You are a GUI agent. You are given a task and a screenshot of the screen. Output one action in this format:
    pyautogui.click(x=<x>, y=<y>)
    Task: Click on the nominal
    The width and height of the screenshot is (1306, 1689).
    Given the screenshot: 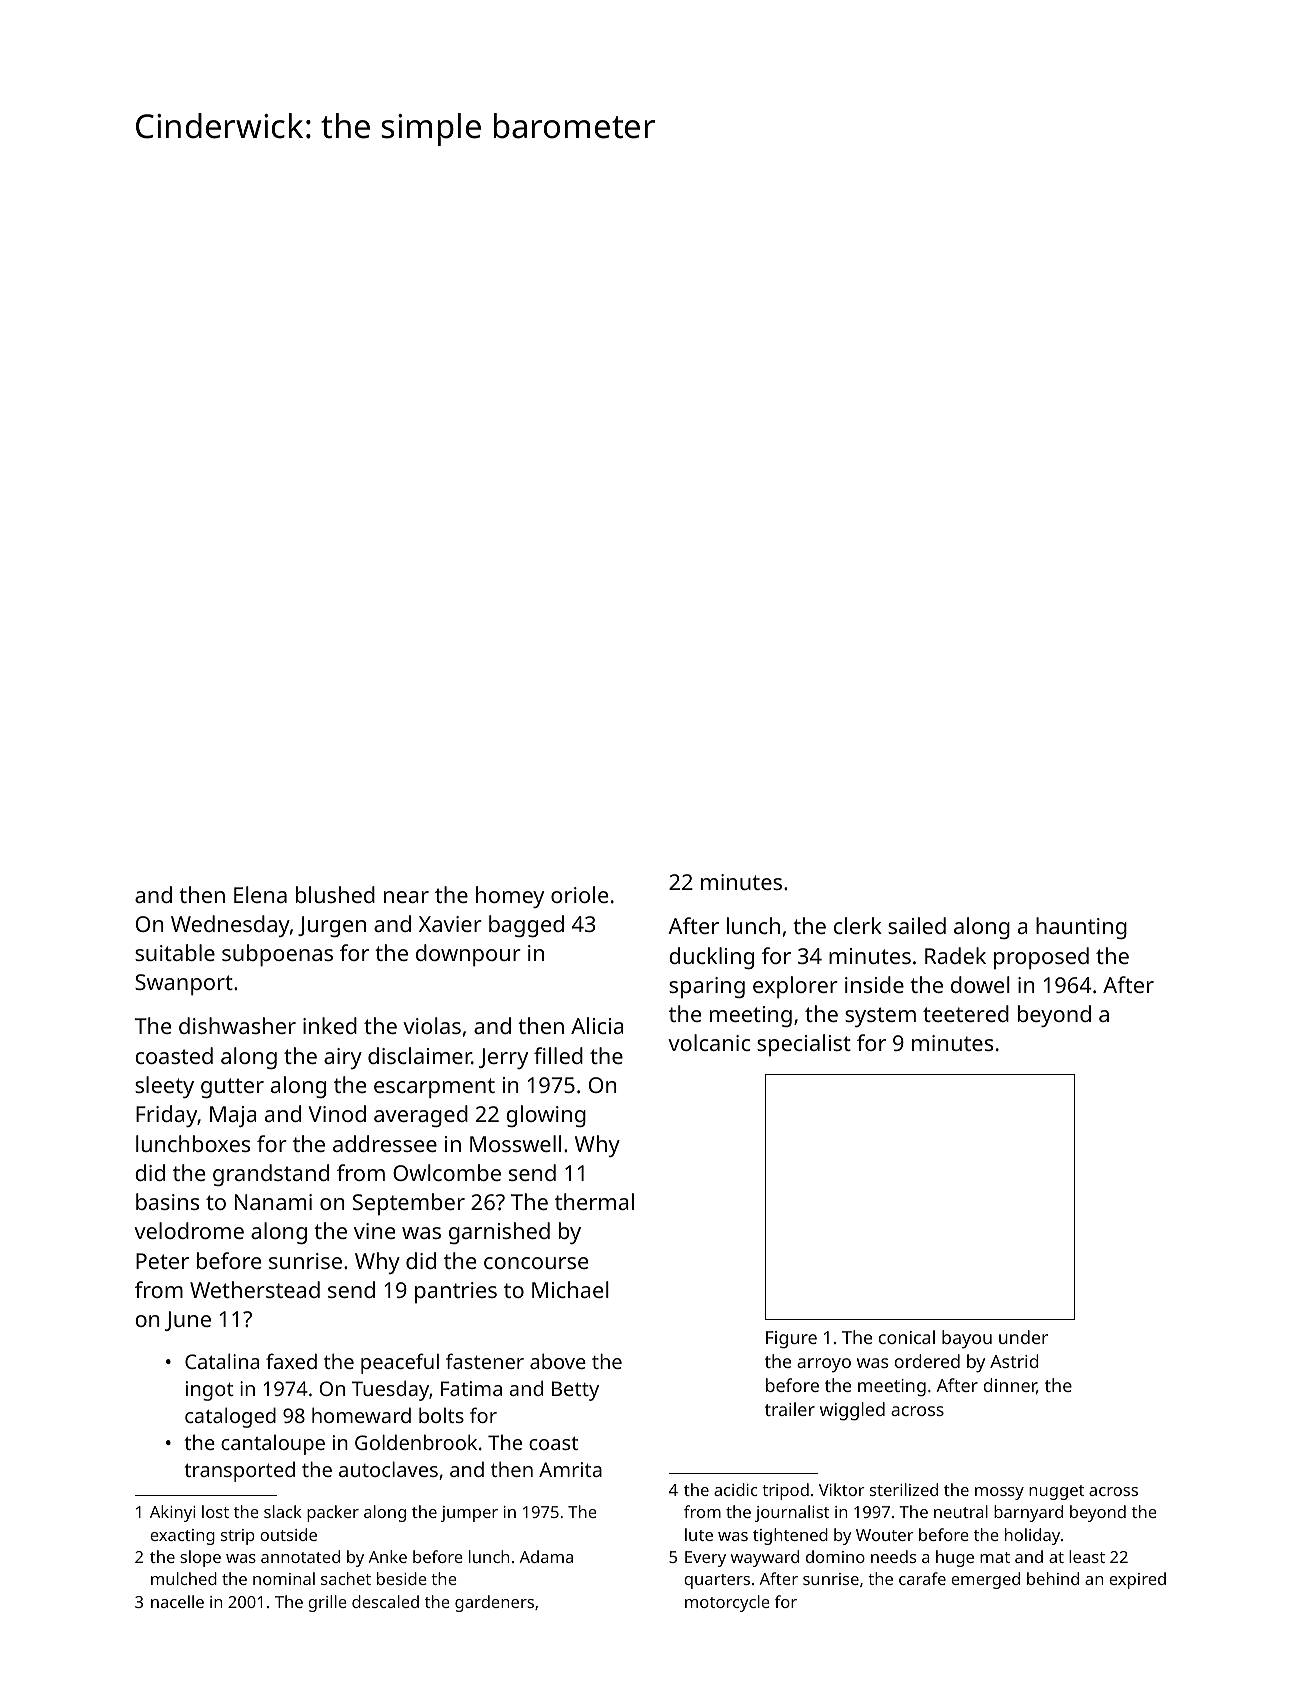 What is the action you would take?
    pyautogui.click(x=284, y=1578)
